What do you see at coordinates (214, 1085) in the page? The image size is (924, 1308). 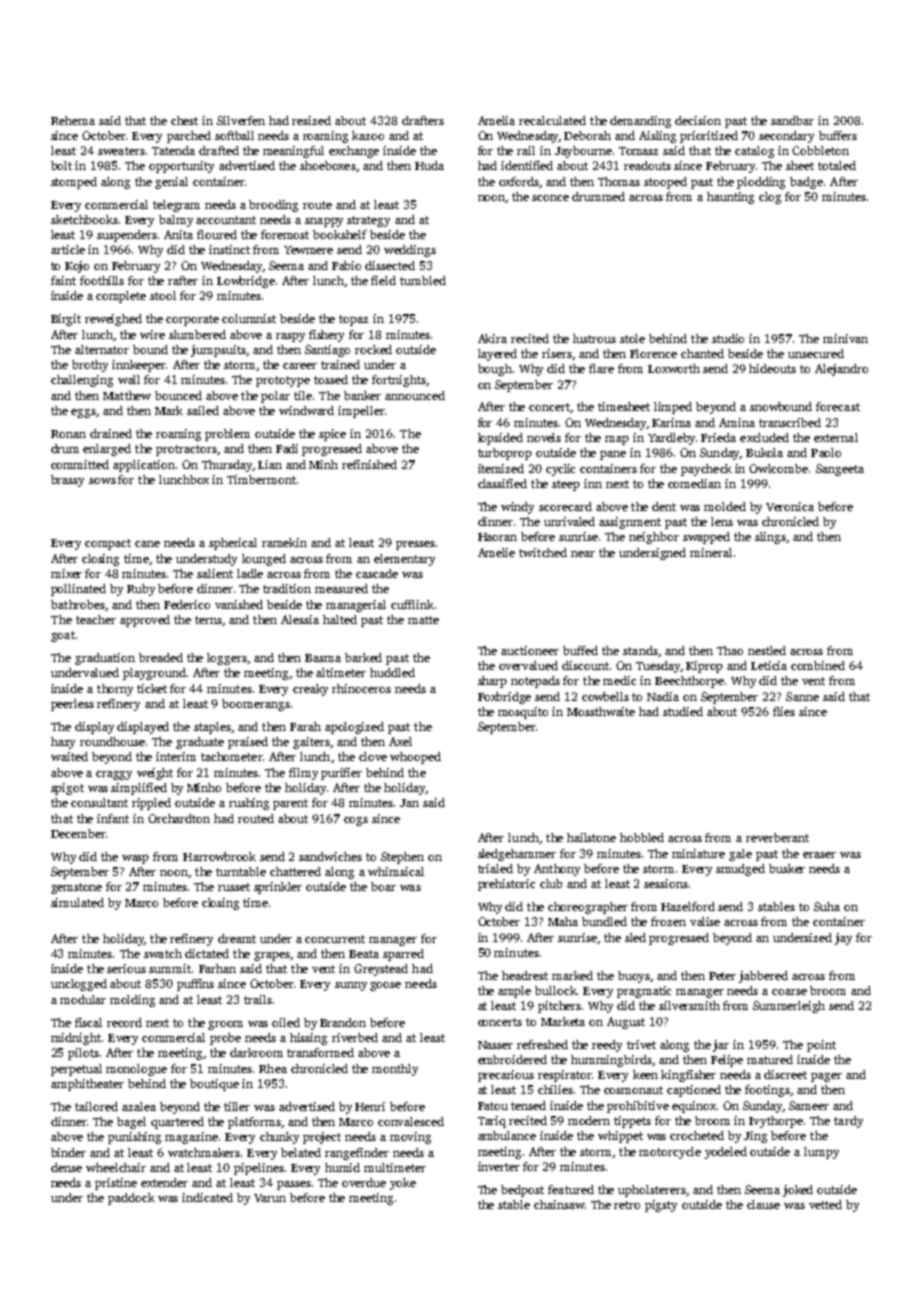 I see `boutique` at bounding box center [214, 1085].
